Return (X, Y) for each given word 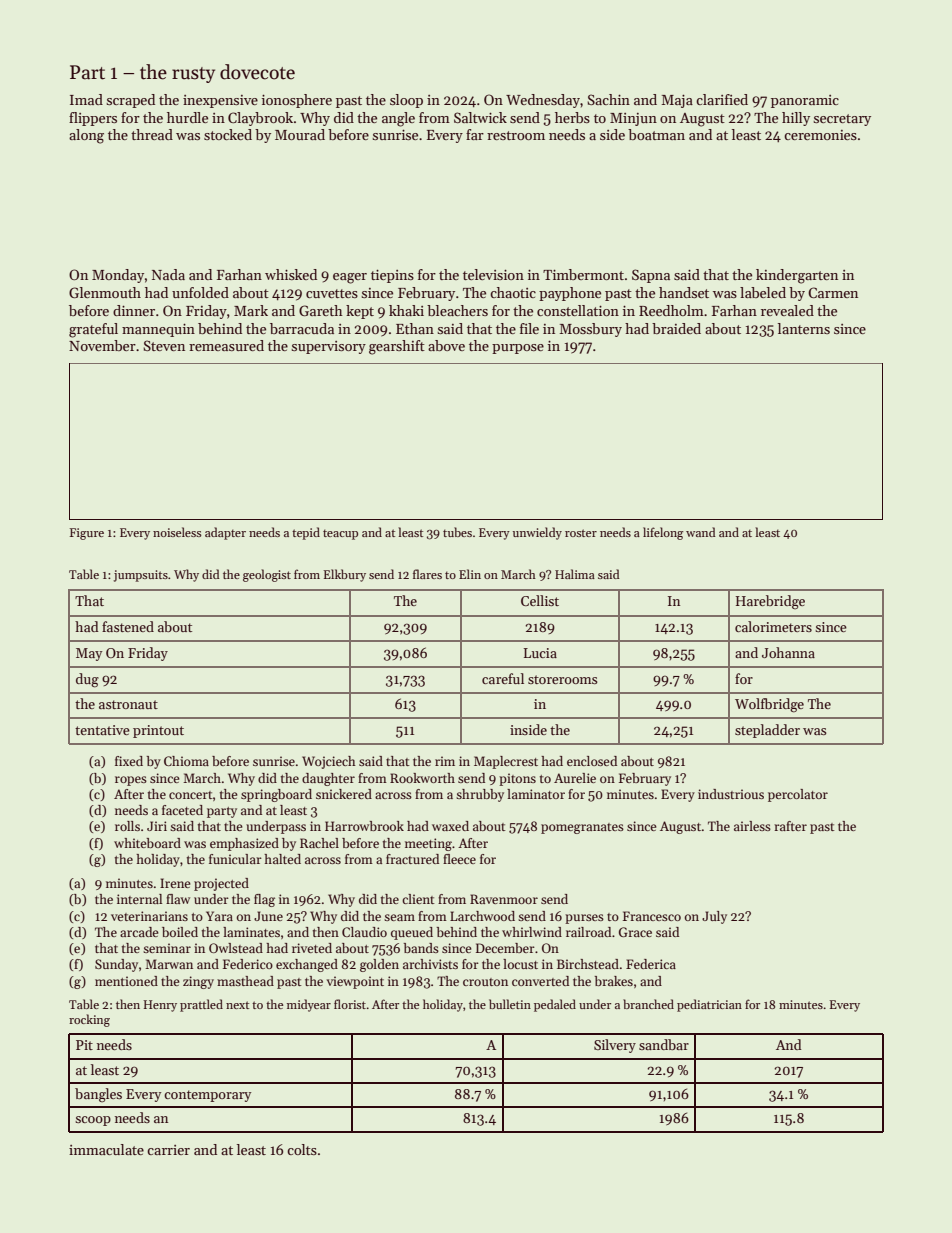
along (86, 136)
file (529, 328)
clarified (722, 99)
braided (676, 328)
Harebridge (770, 602)
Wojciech (329, 762)
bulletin (510, 1004)
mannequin (158, 330)
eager (350, 278)
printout (158, 731)
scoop (93, 1121)
